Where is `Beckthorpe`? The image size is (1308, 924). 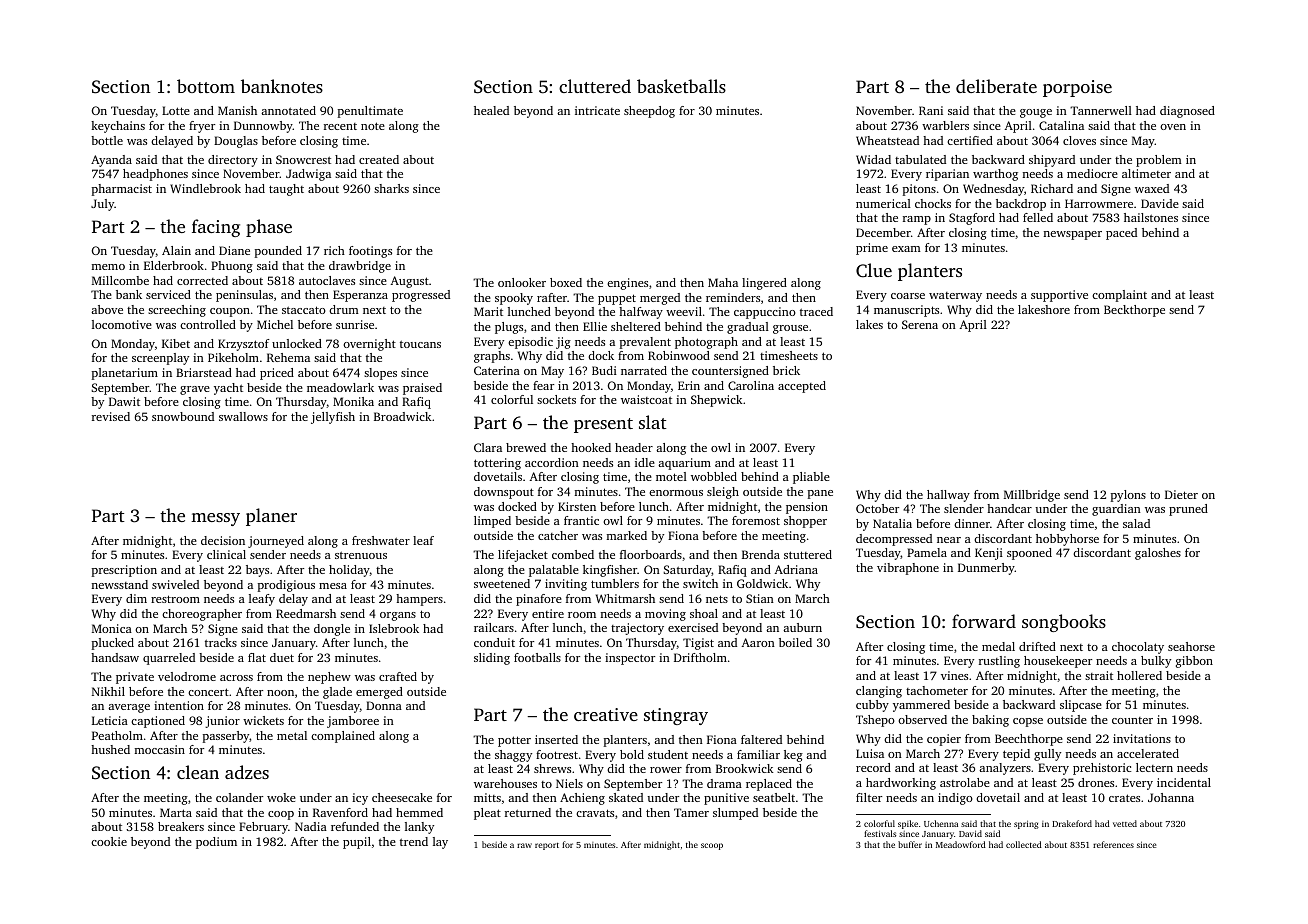
Beckthorpe is located at coordinates (1134, 311).
